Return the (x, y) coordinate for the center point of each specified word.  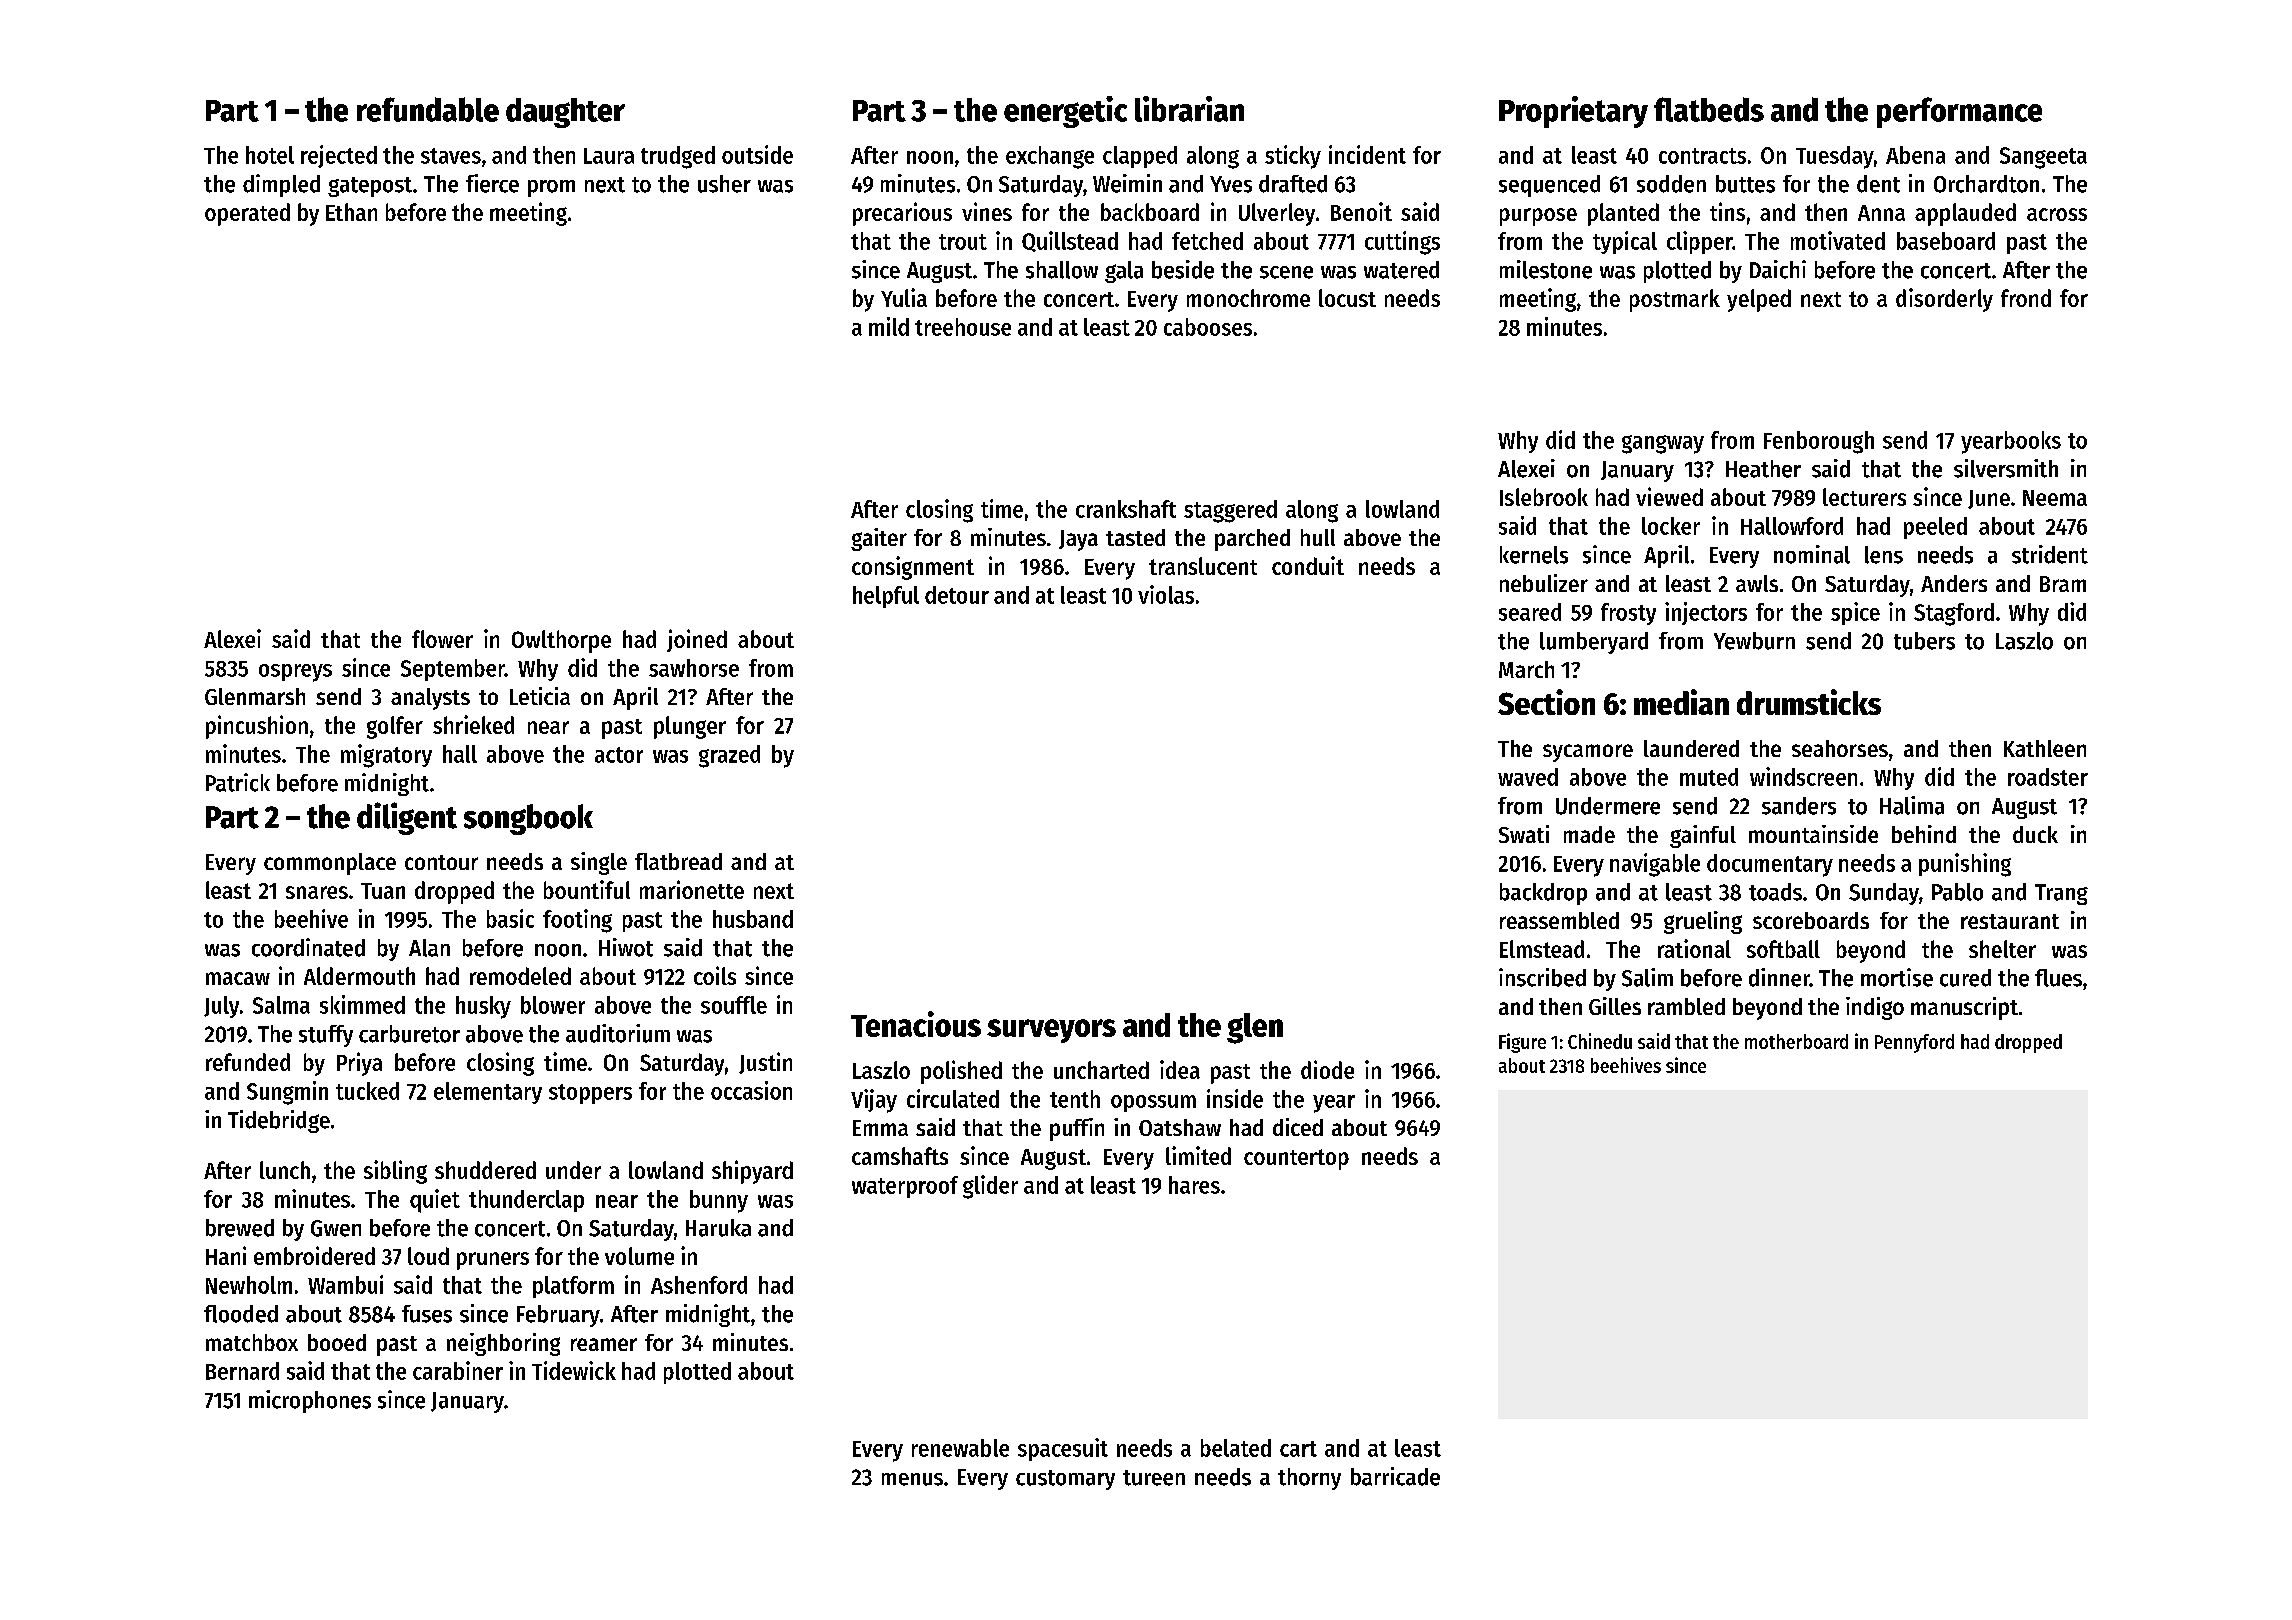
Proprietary (1573, 112)
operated (247, 214)
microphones (310, 1401)
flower (442, 639)
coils (715, 975)
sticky (1293, 157)
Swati (1524, 834)
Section (1546, 702)
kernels (1534, 555)
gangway (1663, 444)
